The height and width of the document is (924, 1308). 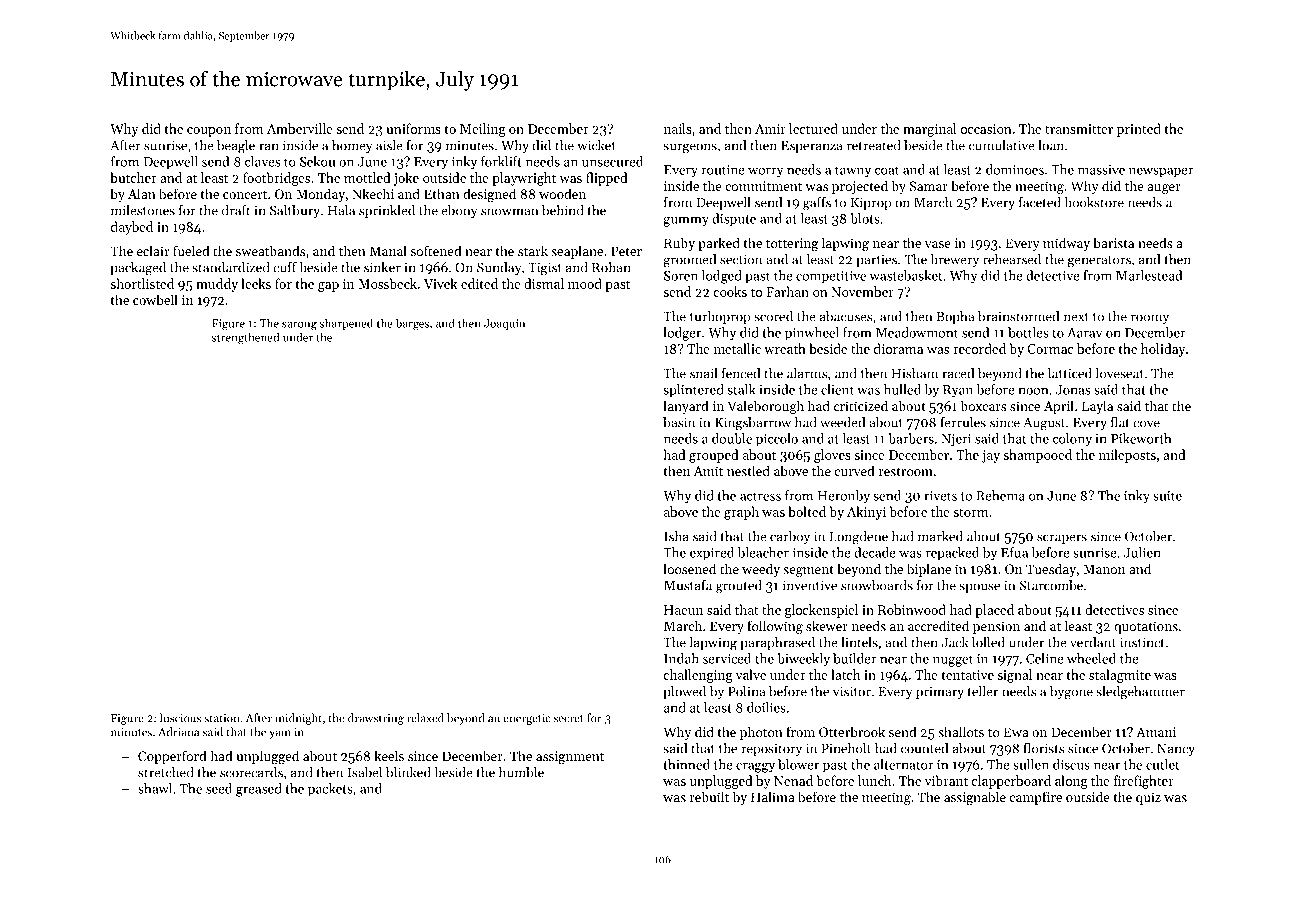 I want to click on uniforms, so click(x=413, y=128).
